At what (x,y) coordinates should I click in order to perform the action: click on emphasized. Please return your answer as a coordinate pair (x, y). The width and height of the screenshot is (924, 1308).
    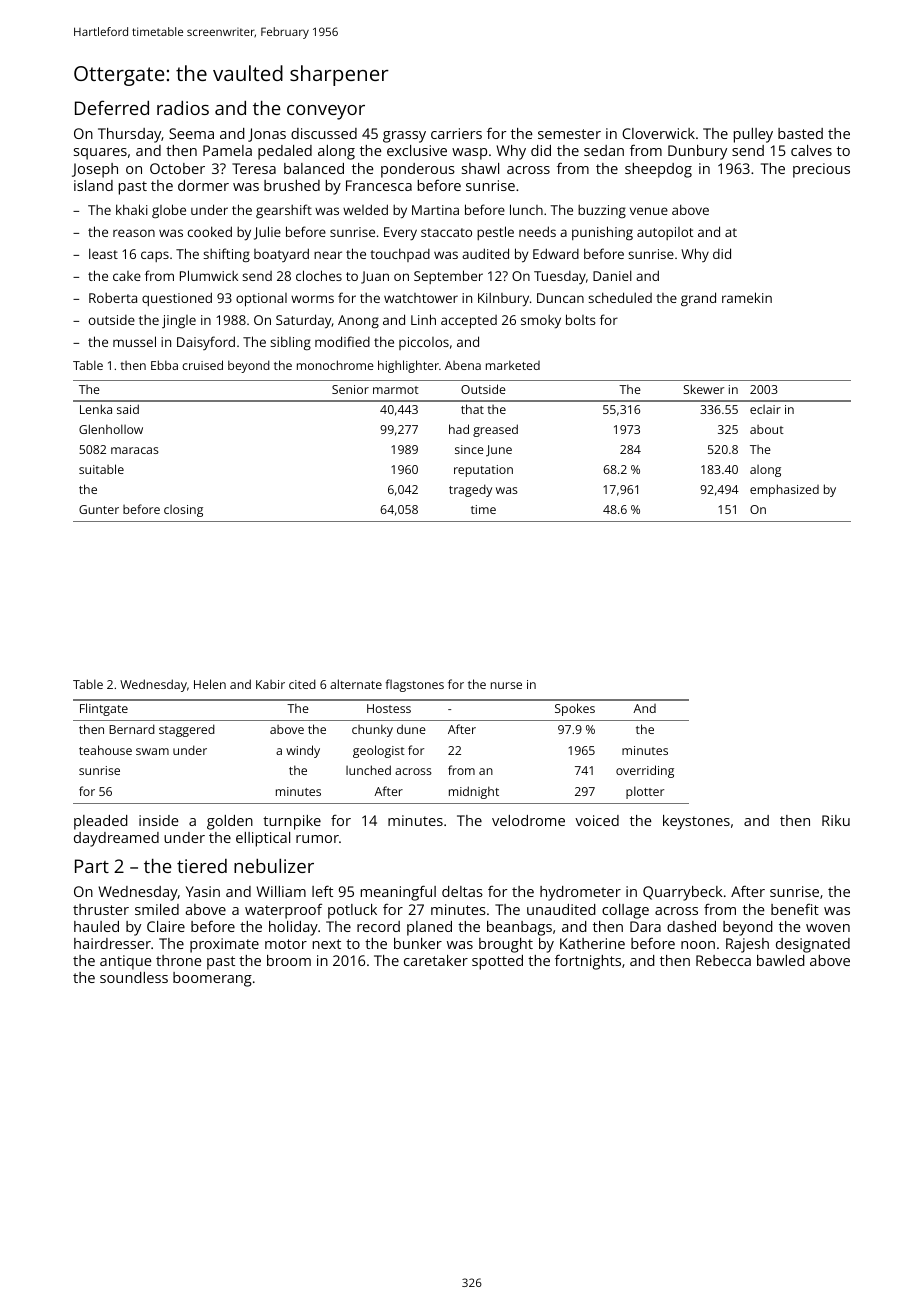
    Looking at the image, I should click on (784, 490).
